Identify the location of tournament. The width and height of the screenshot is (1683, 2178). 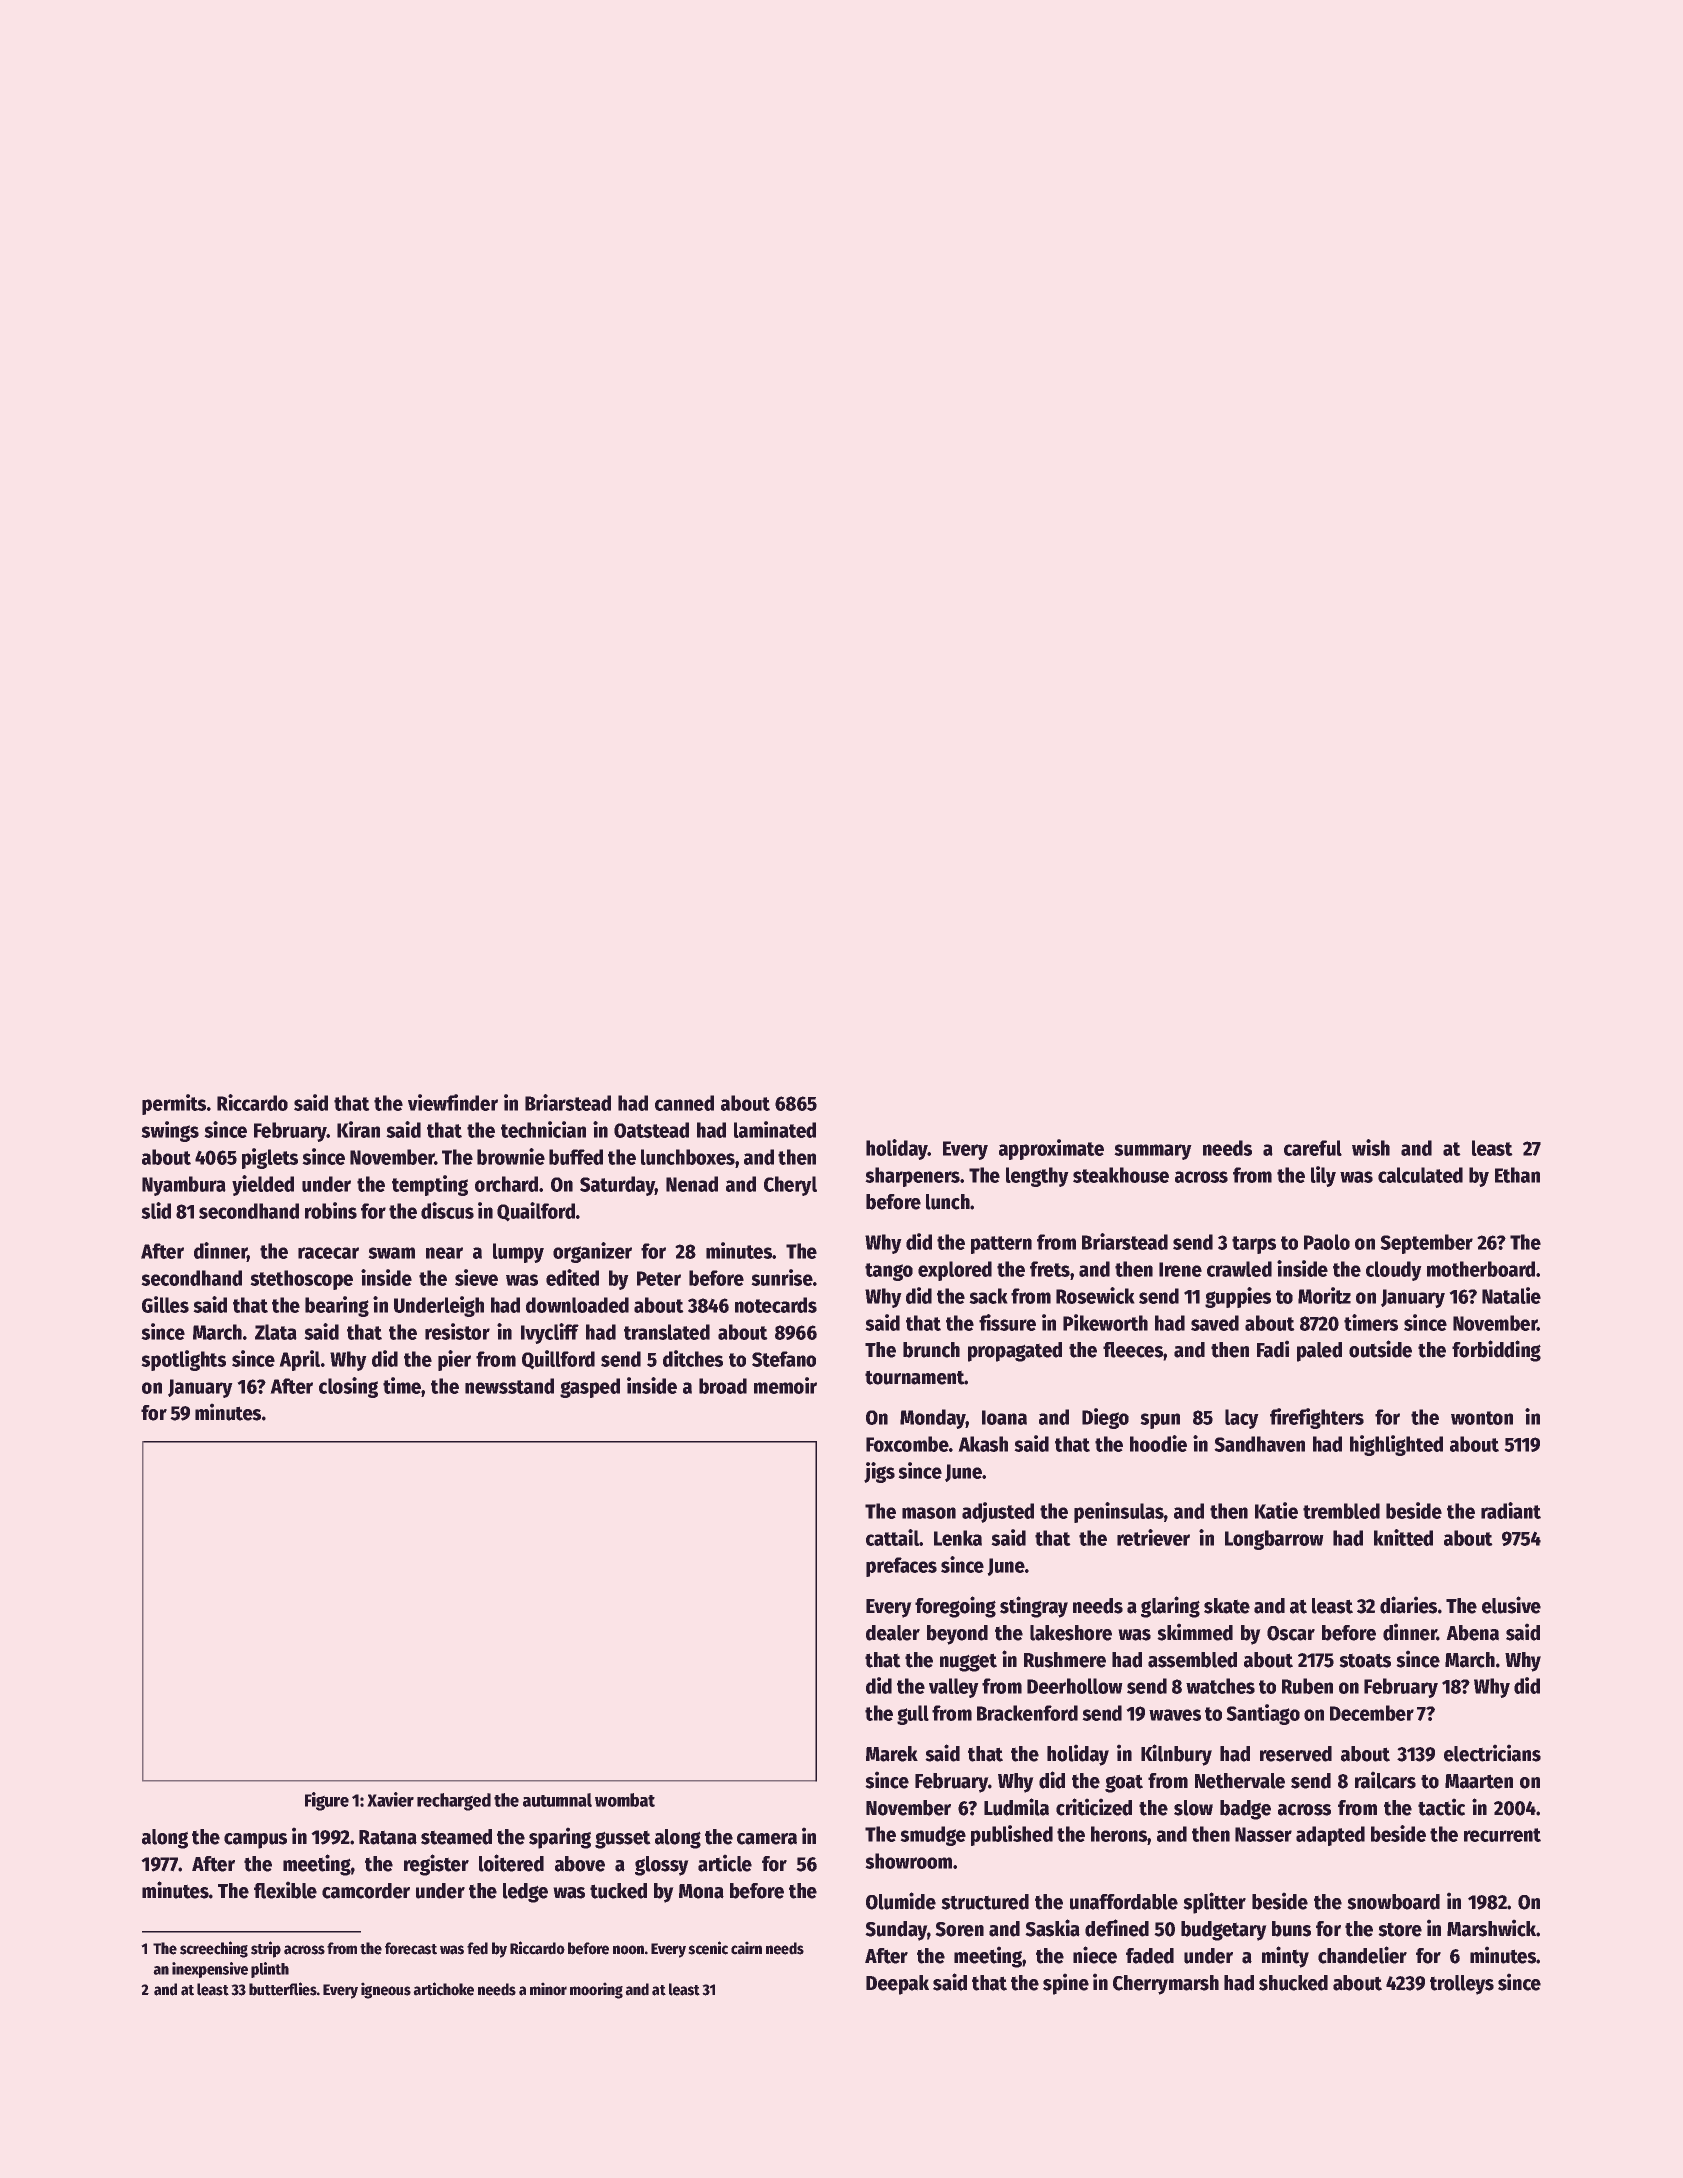
(915, 1377).
